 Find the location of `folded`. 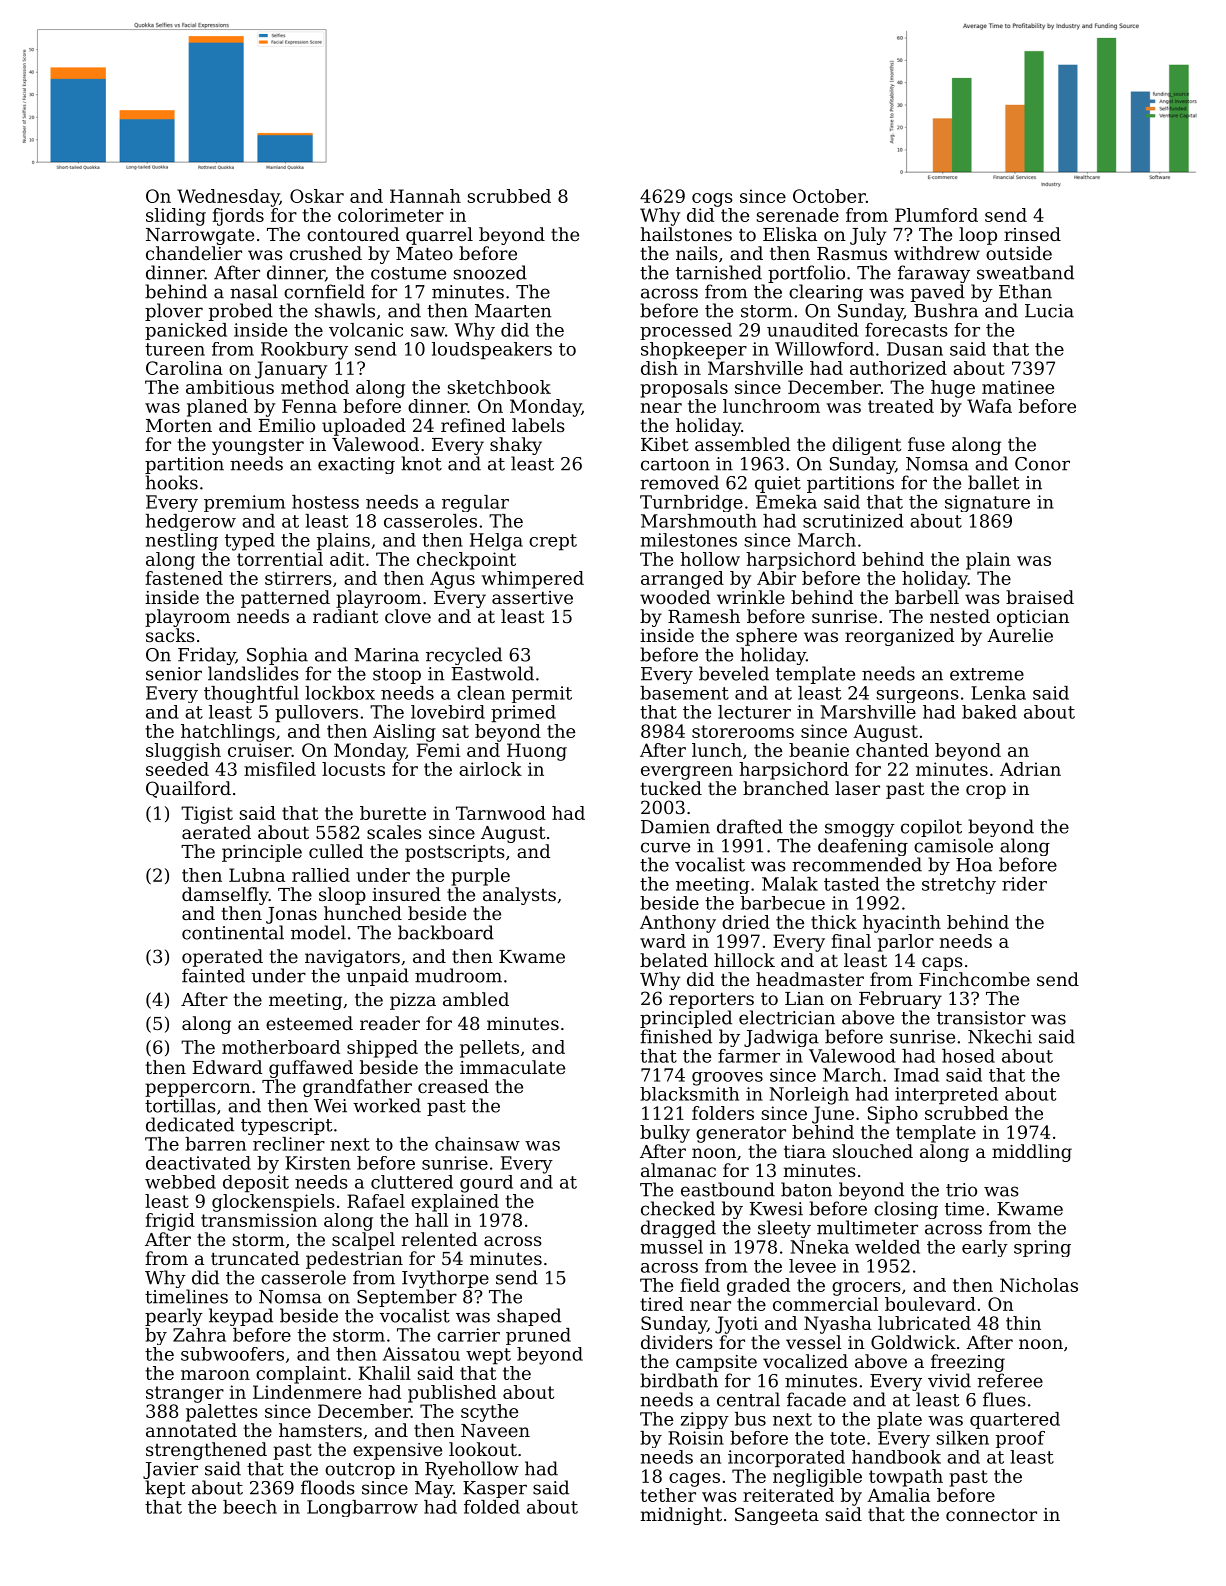

folded is located at coordinates (492, 1507).
